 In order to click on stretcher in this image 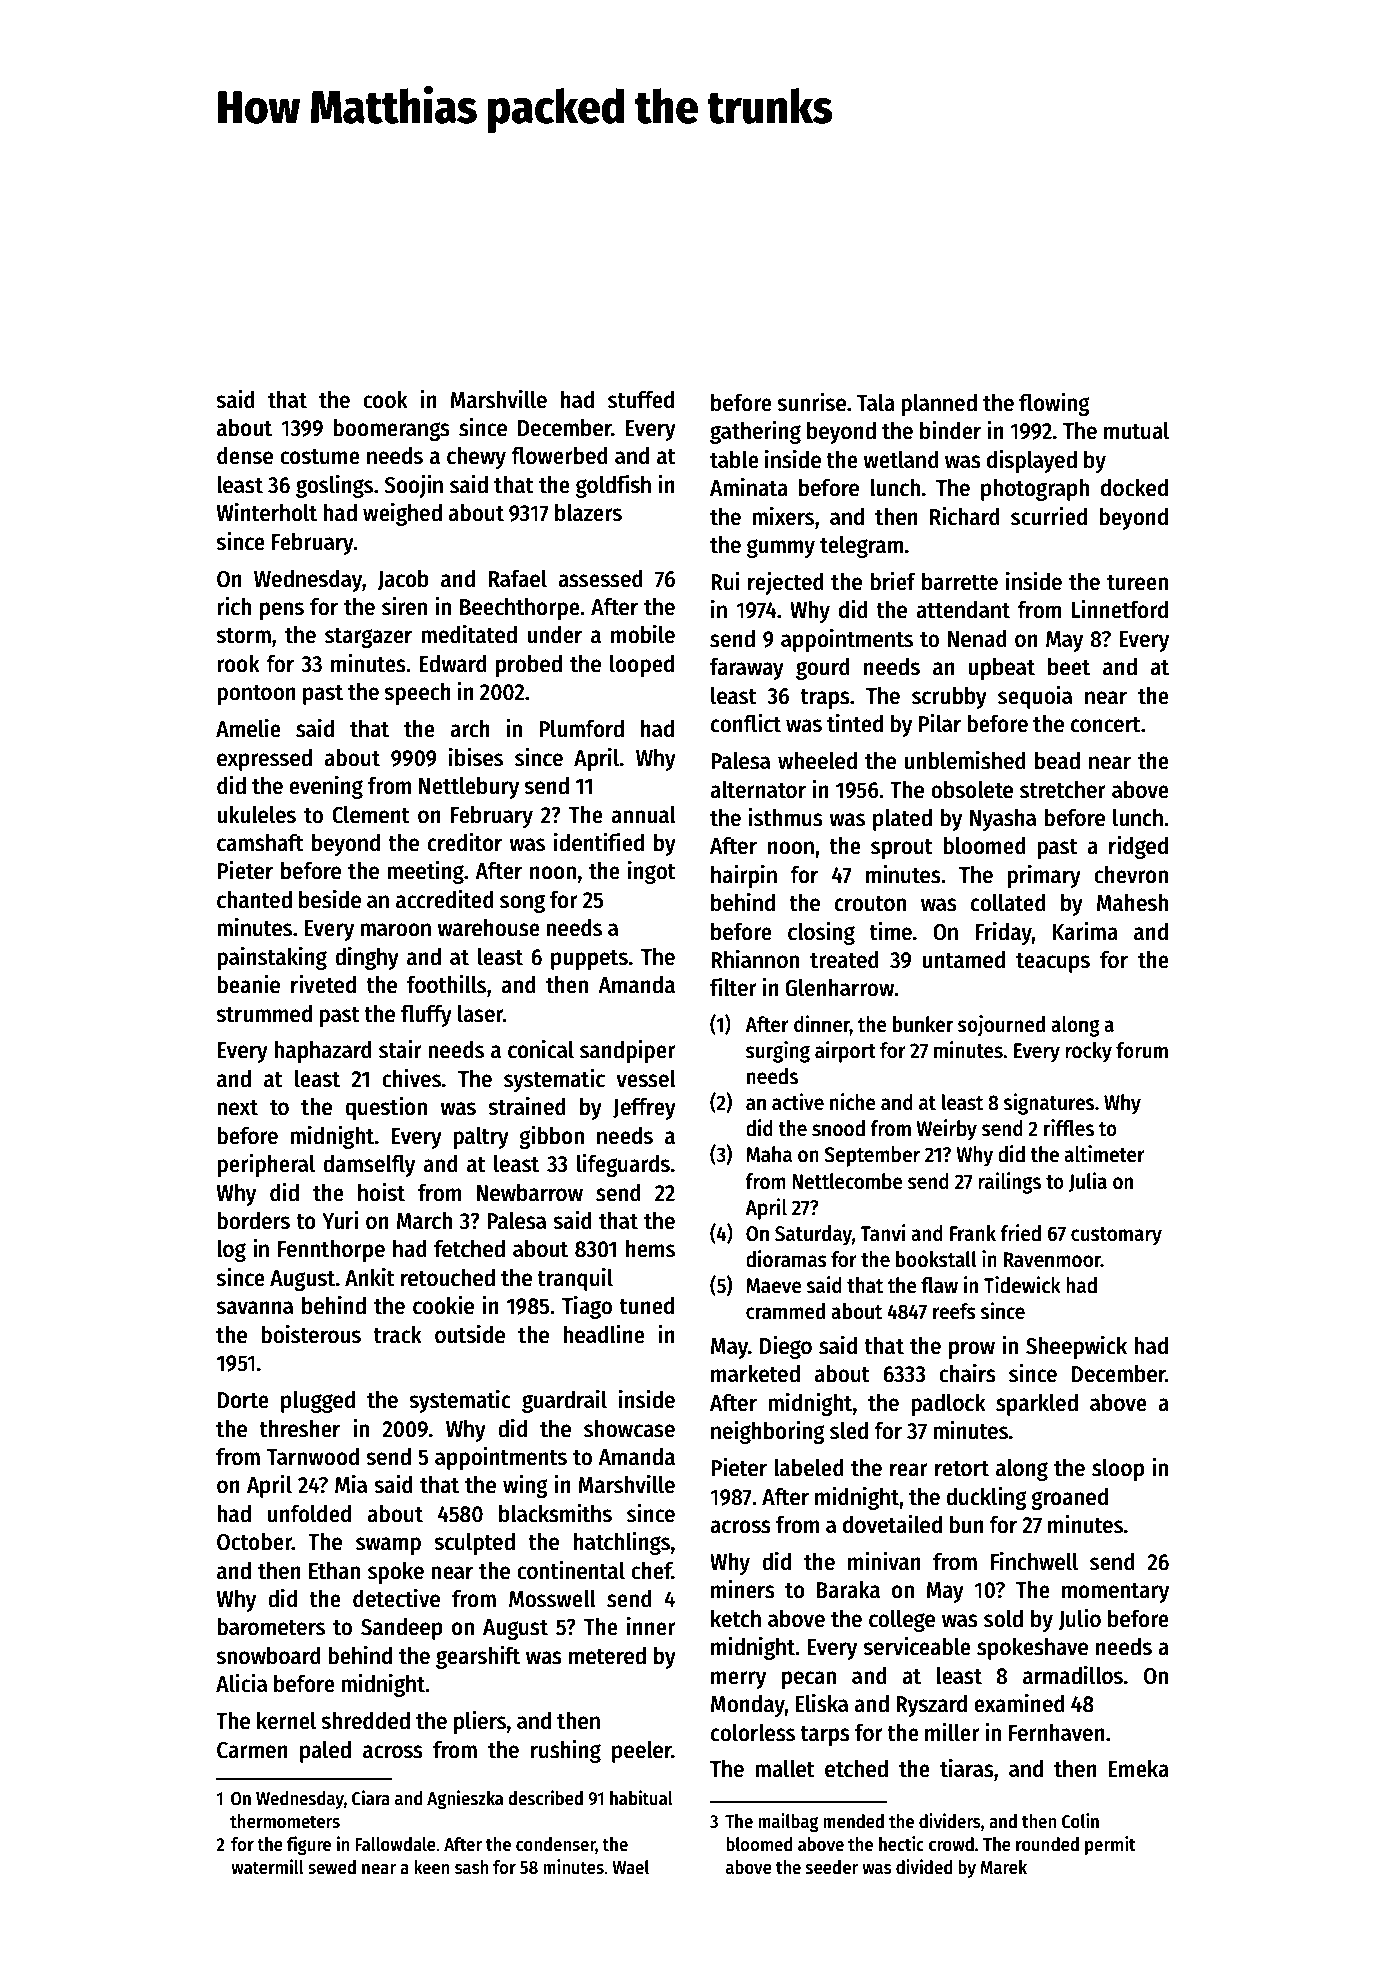, I will do `click(1063, 789)`.
